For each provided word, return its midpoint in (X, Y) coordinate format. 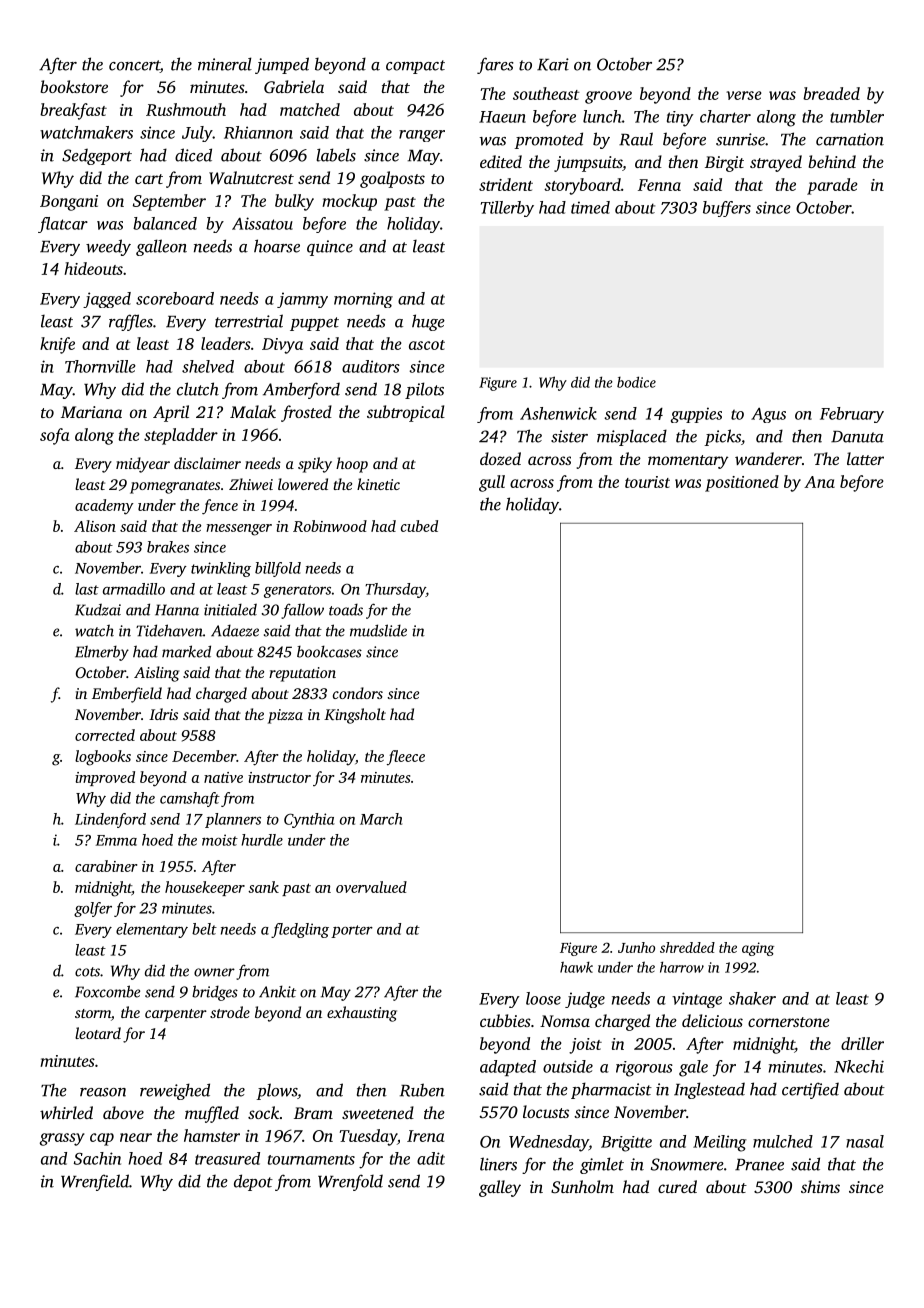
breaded (831, 93)
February (852, 415)
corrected (105, 735)
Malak (253, 411)
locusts (546, 1111)
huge (428, 322)
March (381, 819)
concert (134, 66)
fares (495, 65)
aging (758, 949)
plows (276, 1091)
